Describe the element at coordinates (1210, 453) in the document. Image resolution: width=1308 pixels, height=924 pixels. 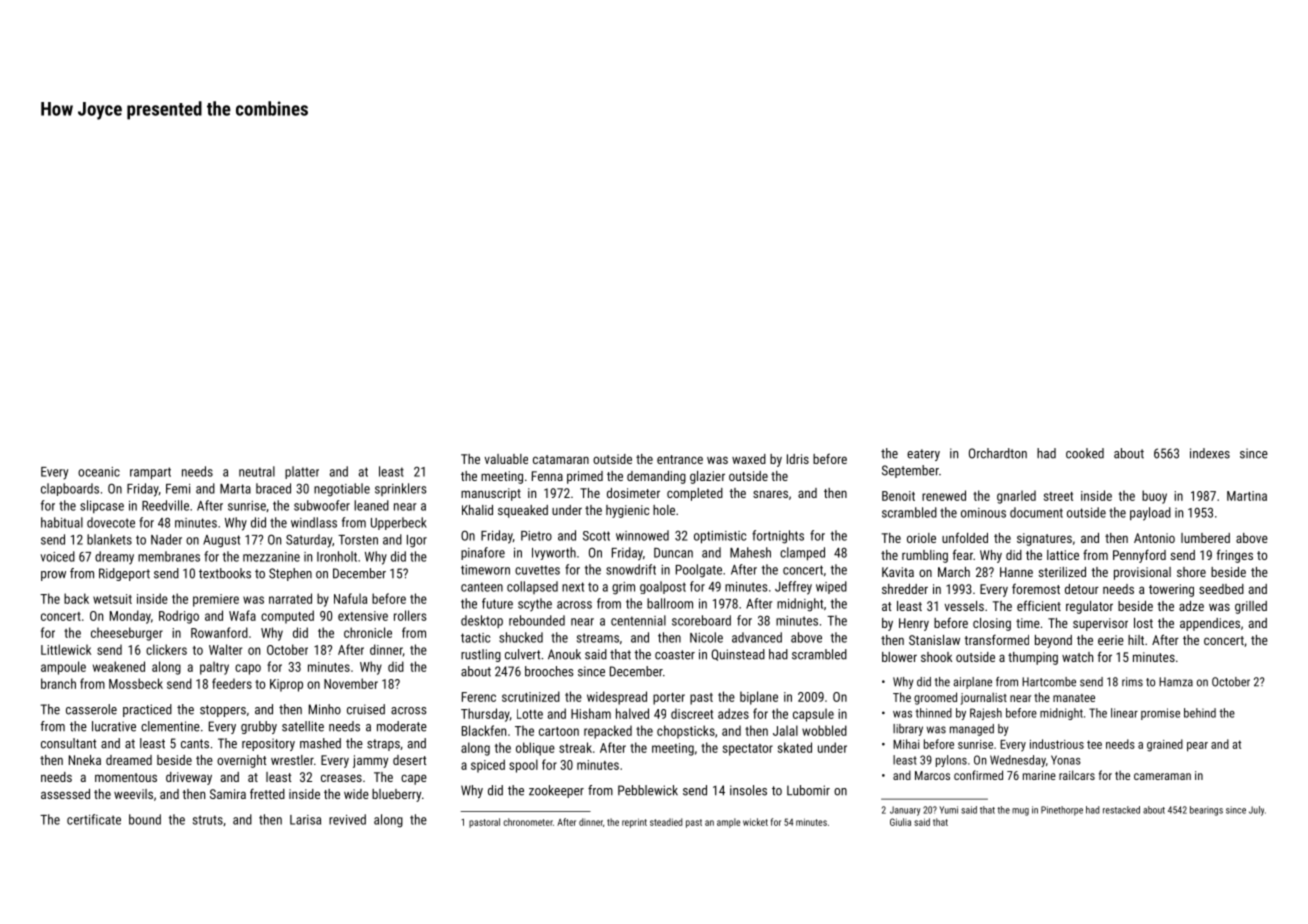
I see `indexes` at that location.
